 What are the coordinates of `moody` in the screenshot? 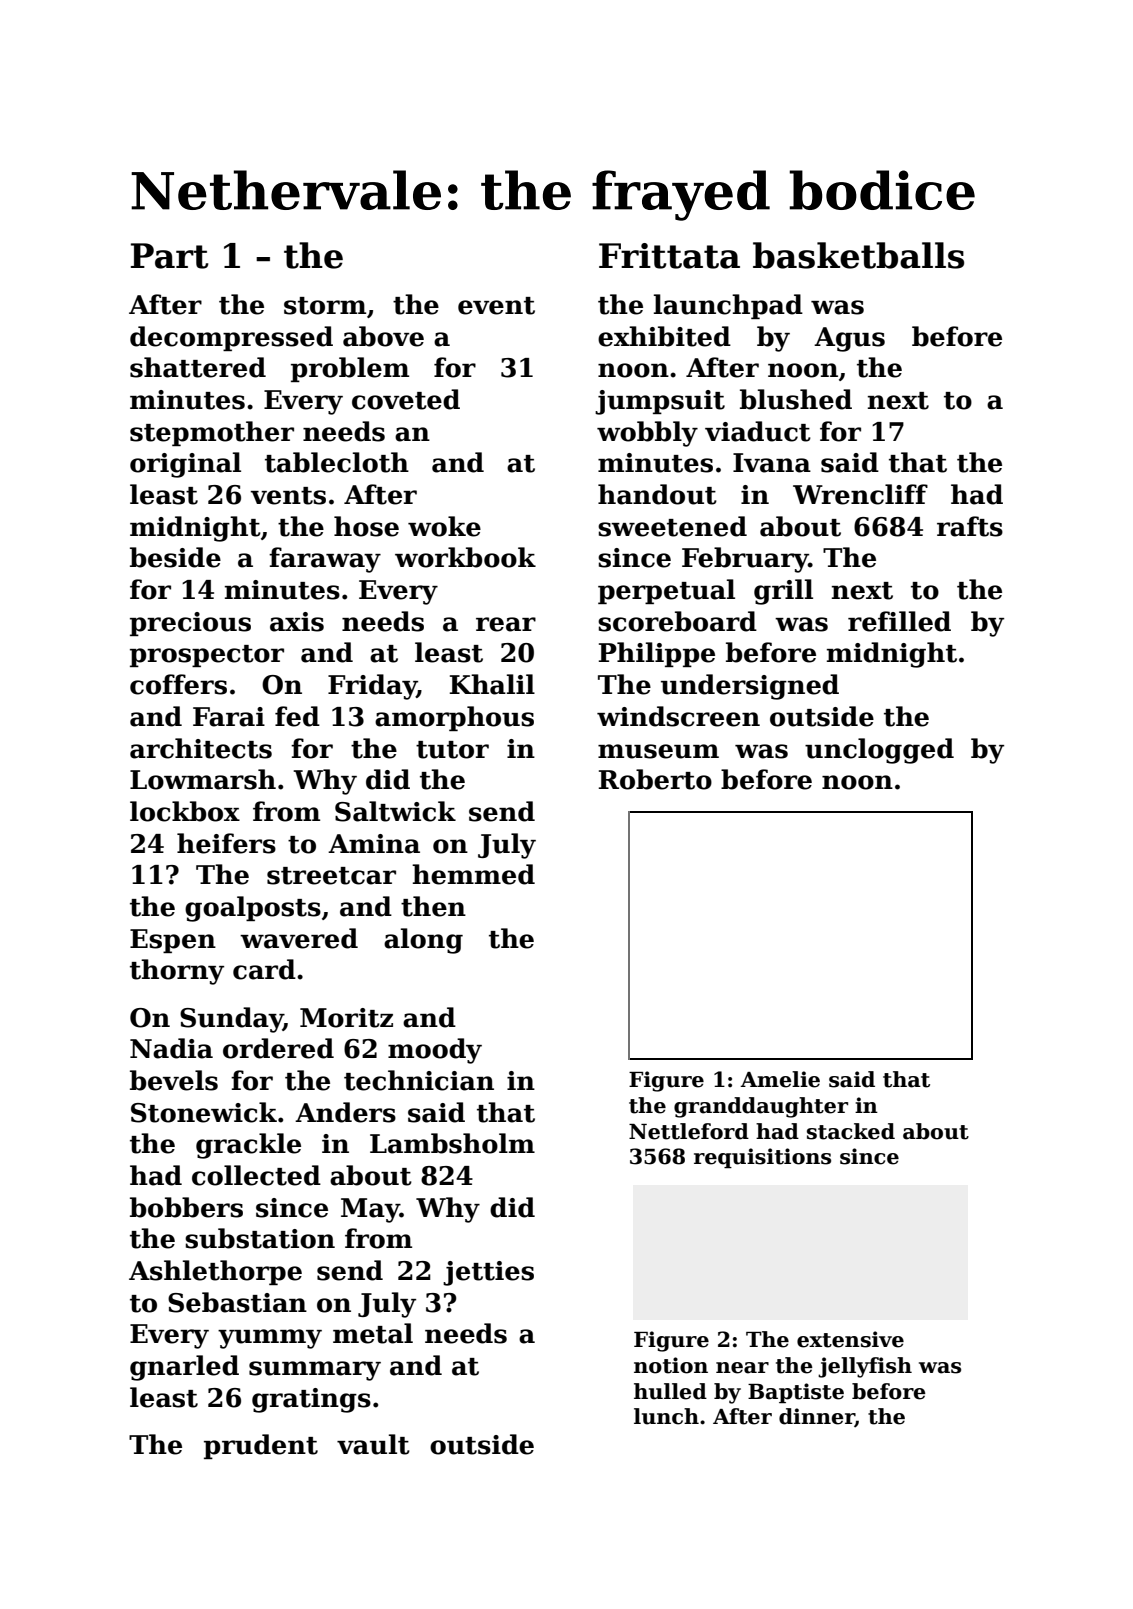 It's located at (435, 1051).
